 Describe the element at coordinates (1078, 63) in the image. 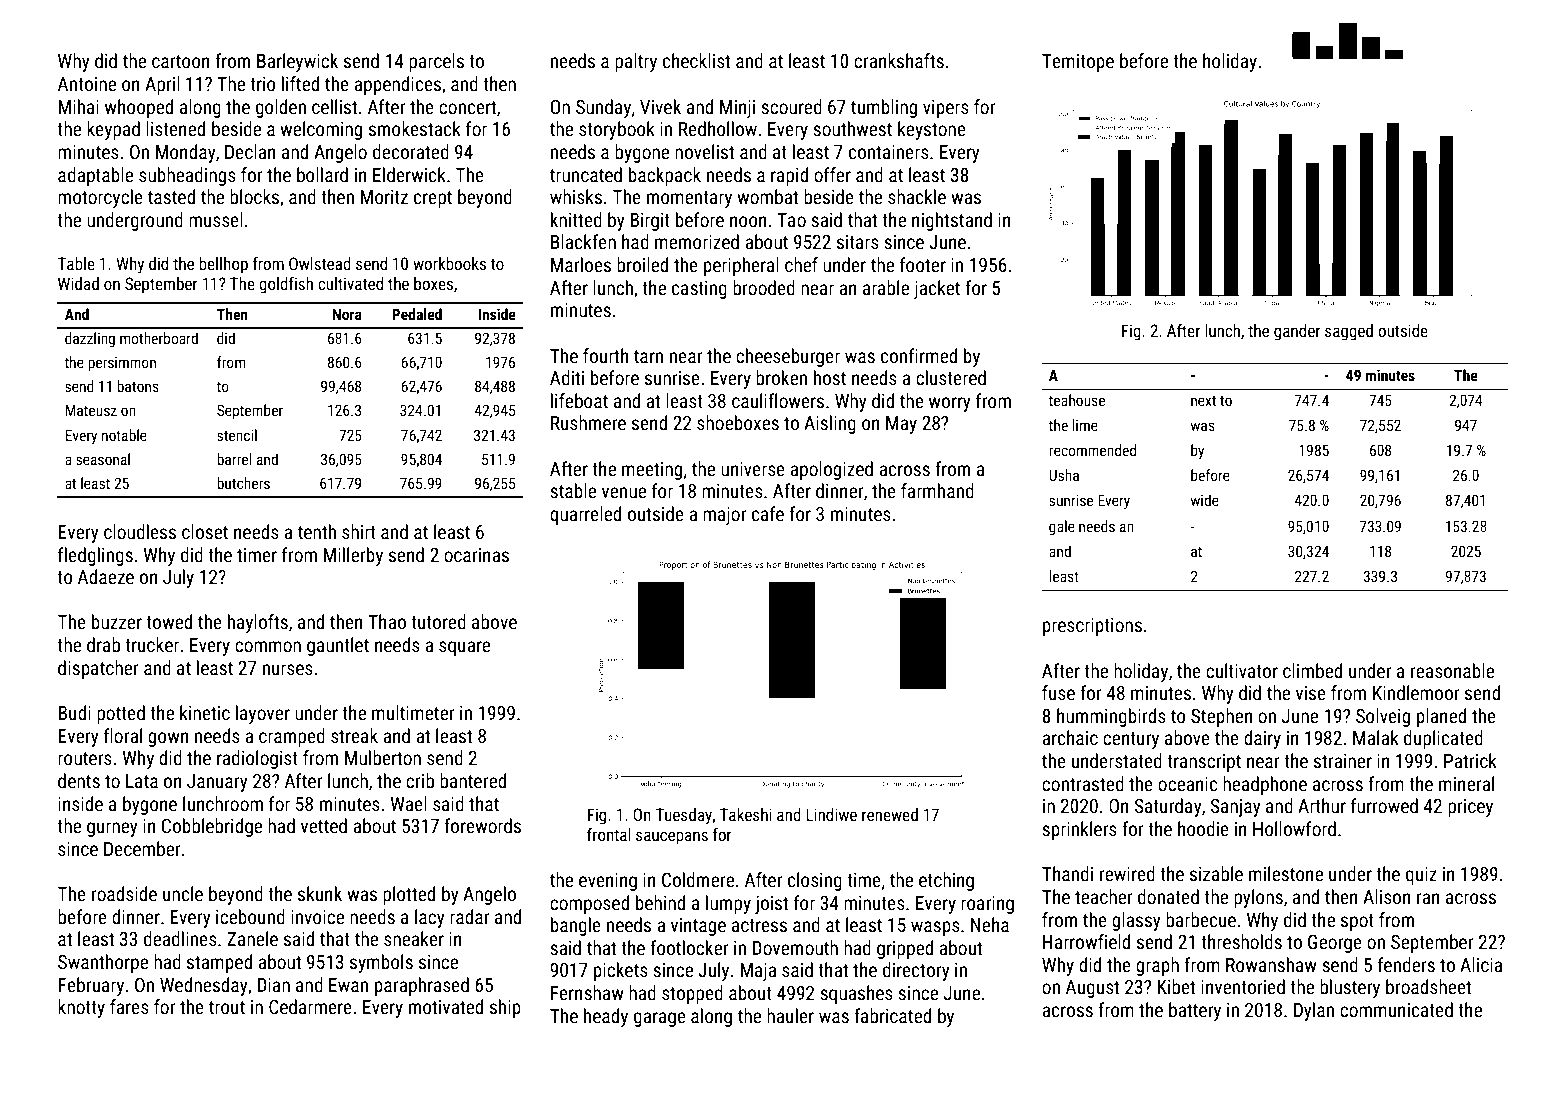

I see `Temitope` at that location.
